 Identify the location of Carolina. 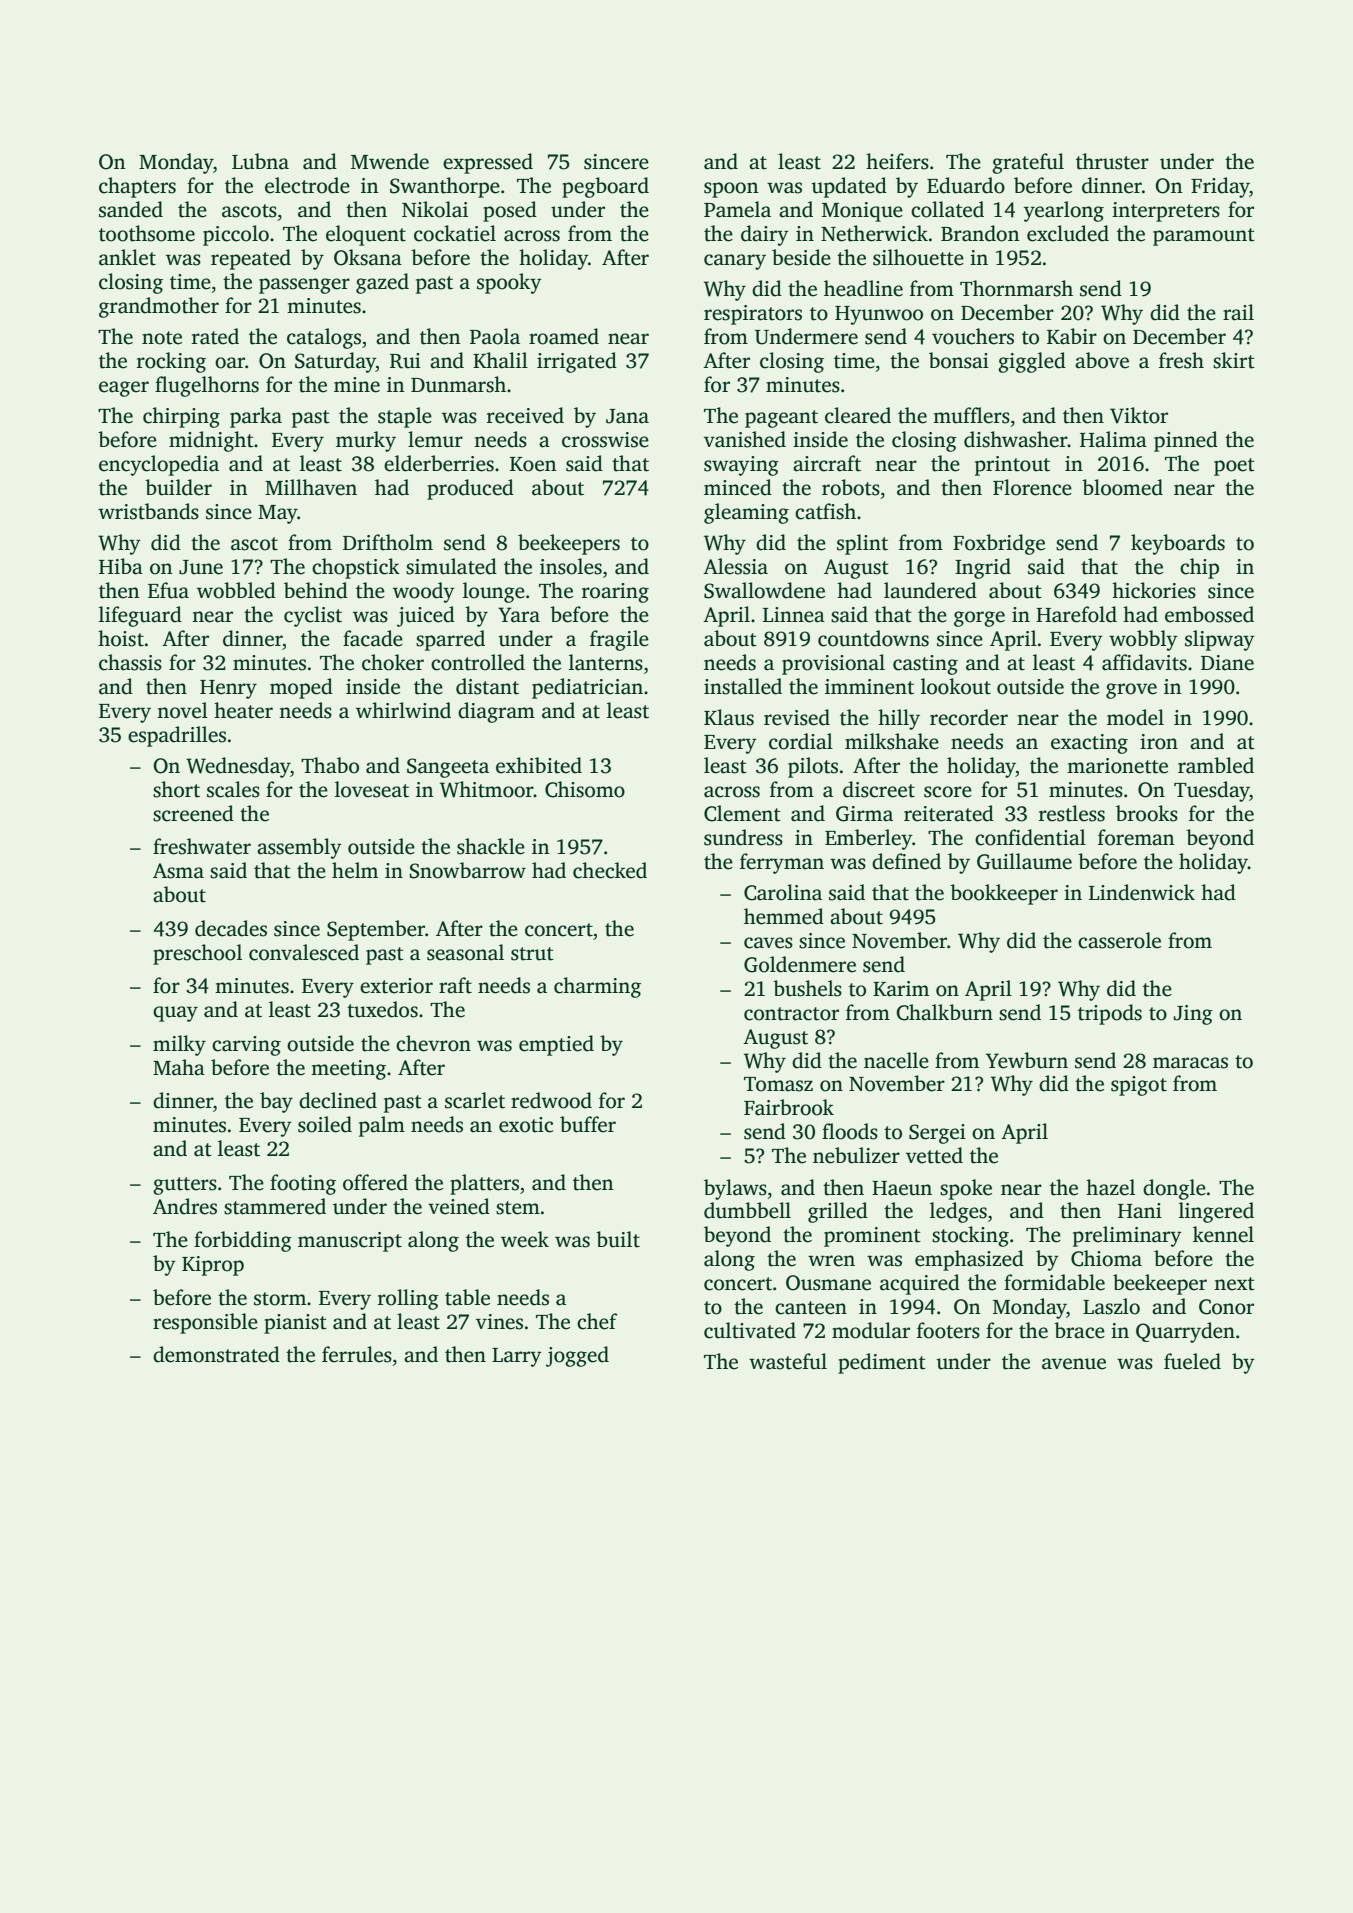
(783, 892).
